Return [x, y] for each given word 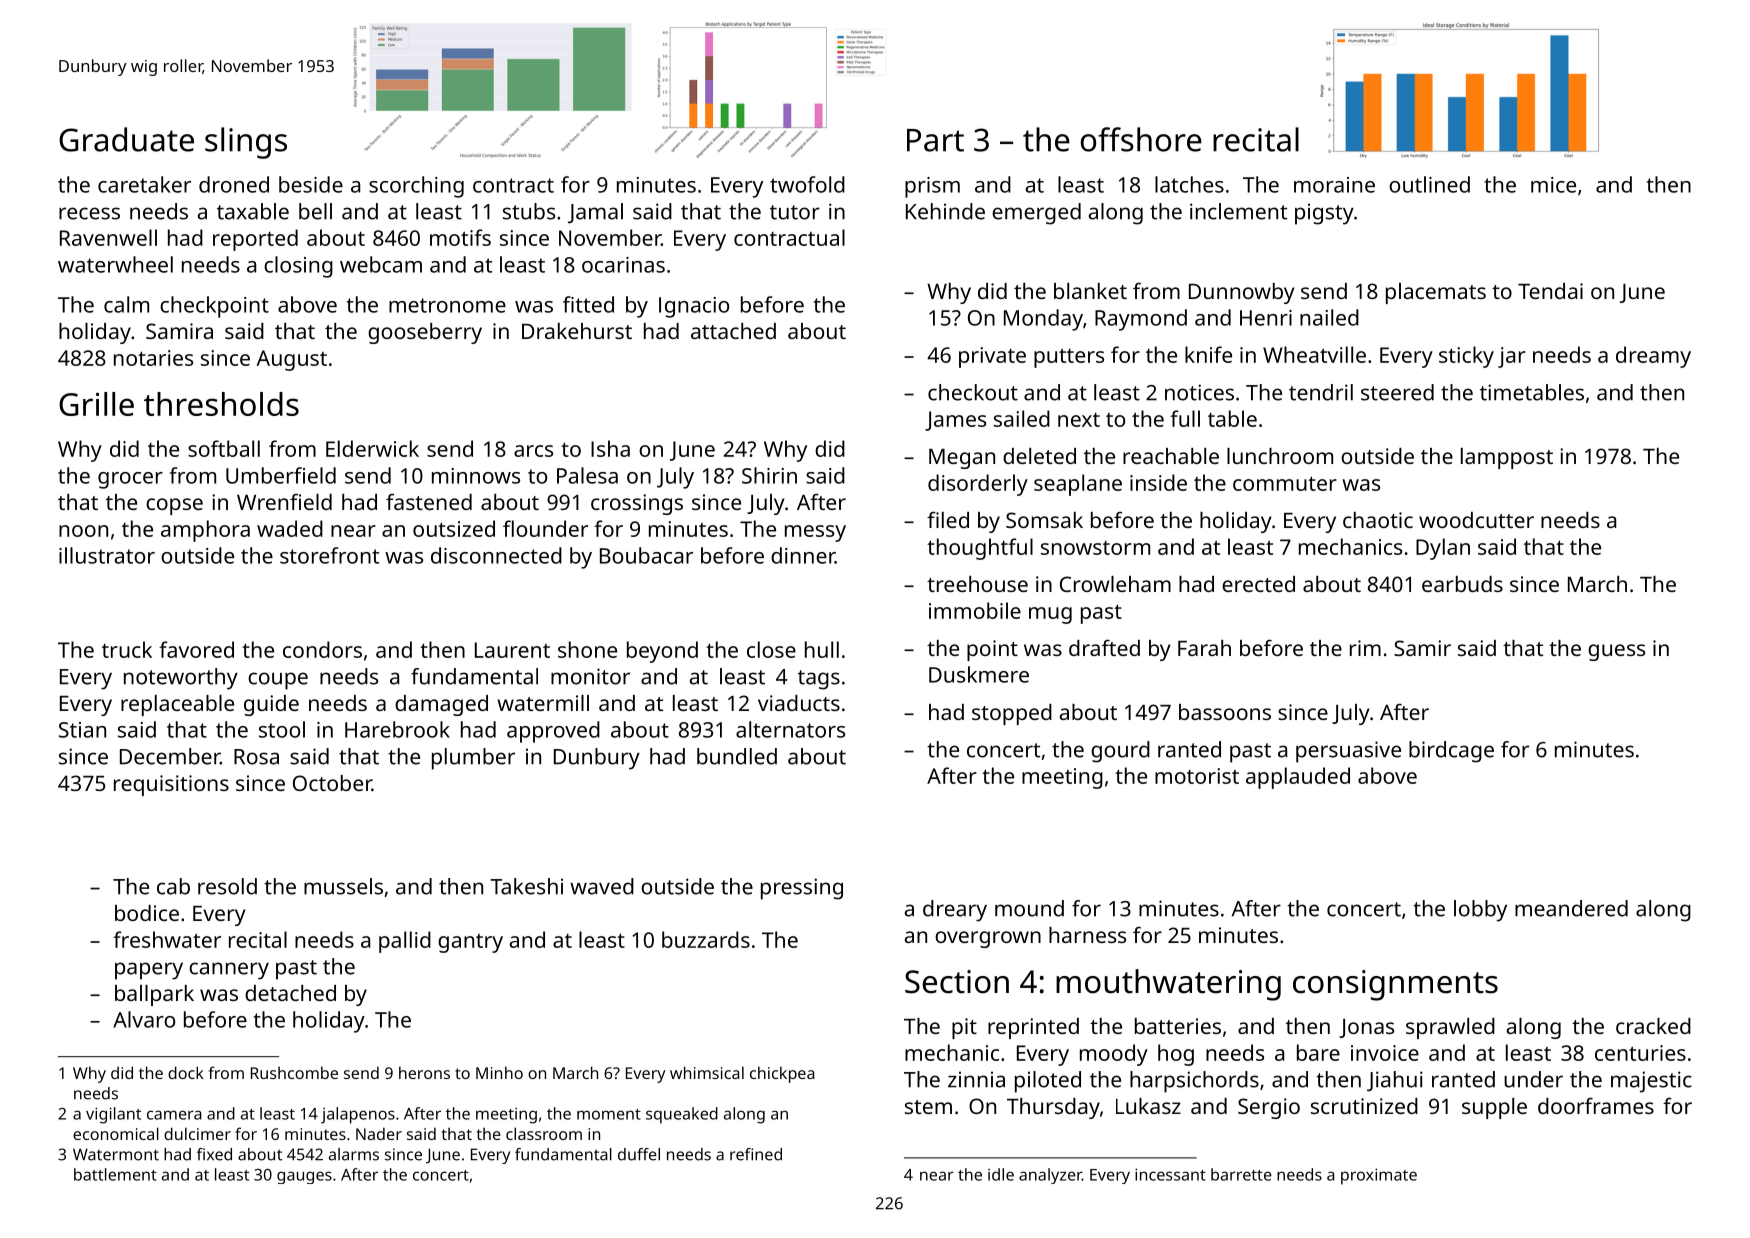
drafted [1104, 647]
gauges [304, 1177]
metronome [447, 305]
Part [935, 140]
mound [1029, 908]
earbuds [1462, 584]
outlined [1429, 184]
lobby [1480, 911]
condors [322, 649]
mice [1553, 185]
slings [246, 143]
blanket [1090, 291]
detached [290, 993]
